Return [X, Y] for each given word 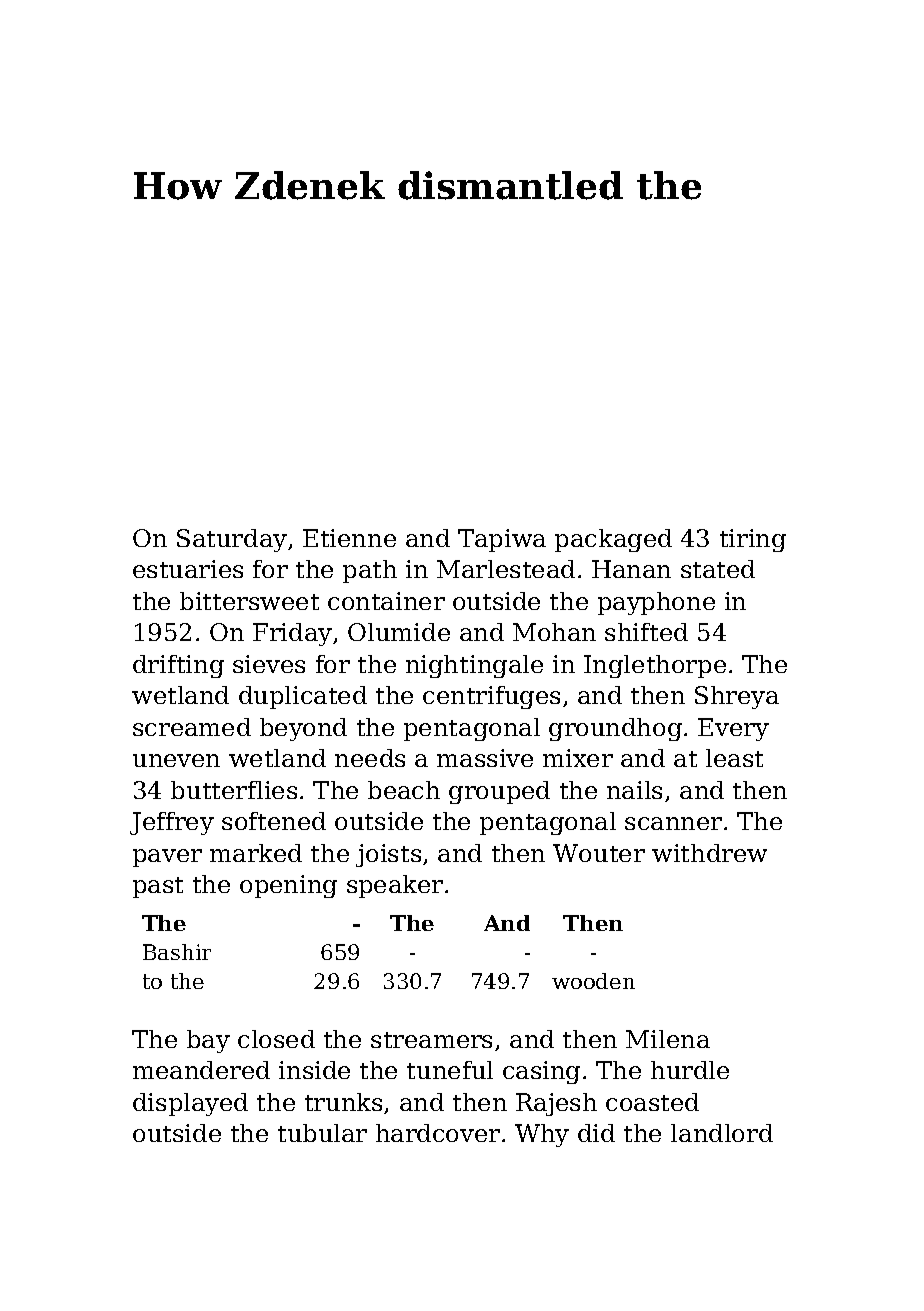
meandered [201, 1070]
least [734, 758]
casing [541, 1072]
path [370, 571]
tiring [753, 540]
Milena [668, 1039]
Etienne [349, 538]
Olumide [399, 632]
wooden [593, 981]
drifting [178, 666]
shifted [646, 632]
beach [404, 790]
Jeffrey [172, 823]
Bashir [177, 952]
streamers [431, 1040]
